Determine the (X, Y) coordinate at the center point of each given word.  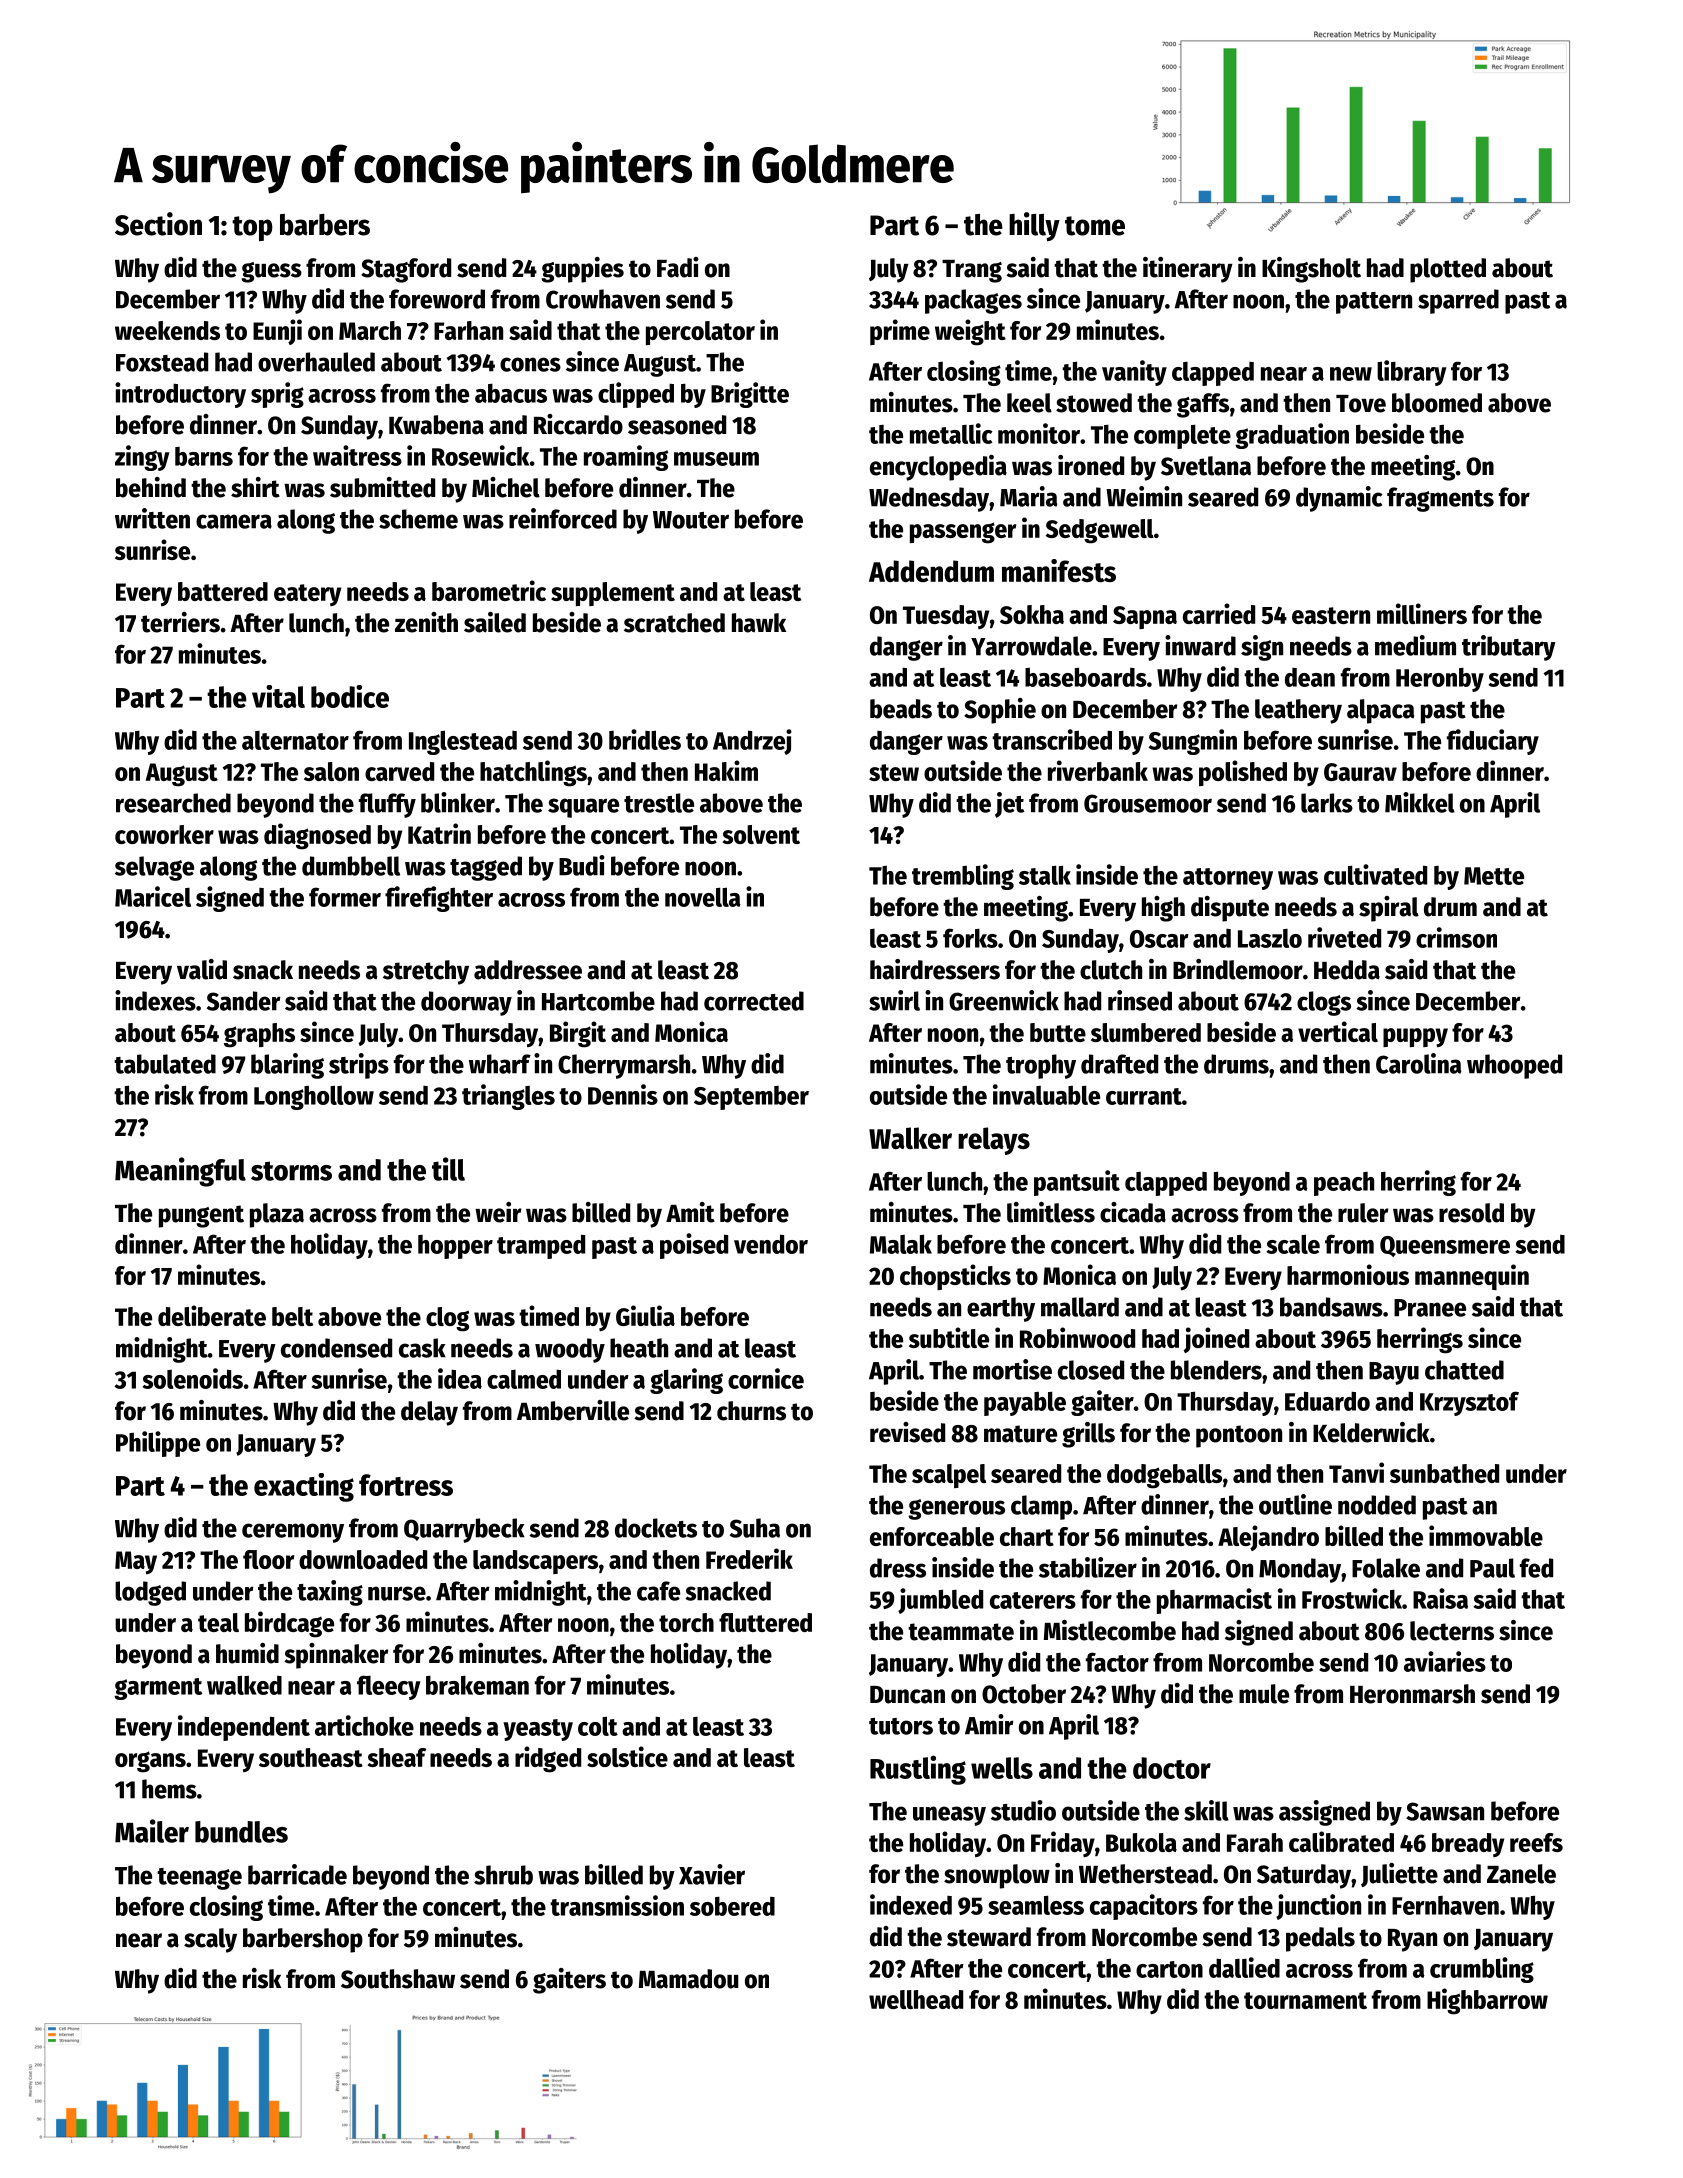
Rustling (918, 1770)
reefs (1536, 1842)
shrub (503, 1875)
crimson (1456, 937)
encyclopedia (938, 468)
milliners (1422, 613)
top (252, 228)
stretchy (426, 972)
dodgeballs (1164, 1476)
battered (223, 591)
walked (244, 1685)
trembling (963, 877)
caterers (1033, 1600)
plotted (1448, 270)
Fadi (678, 267)
